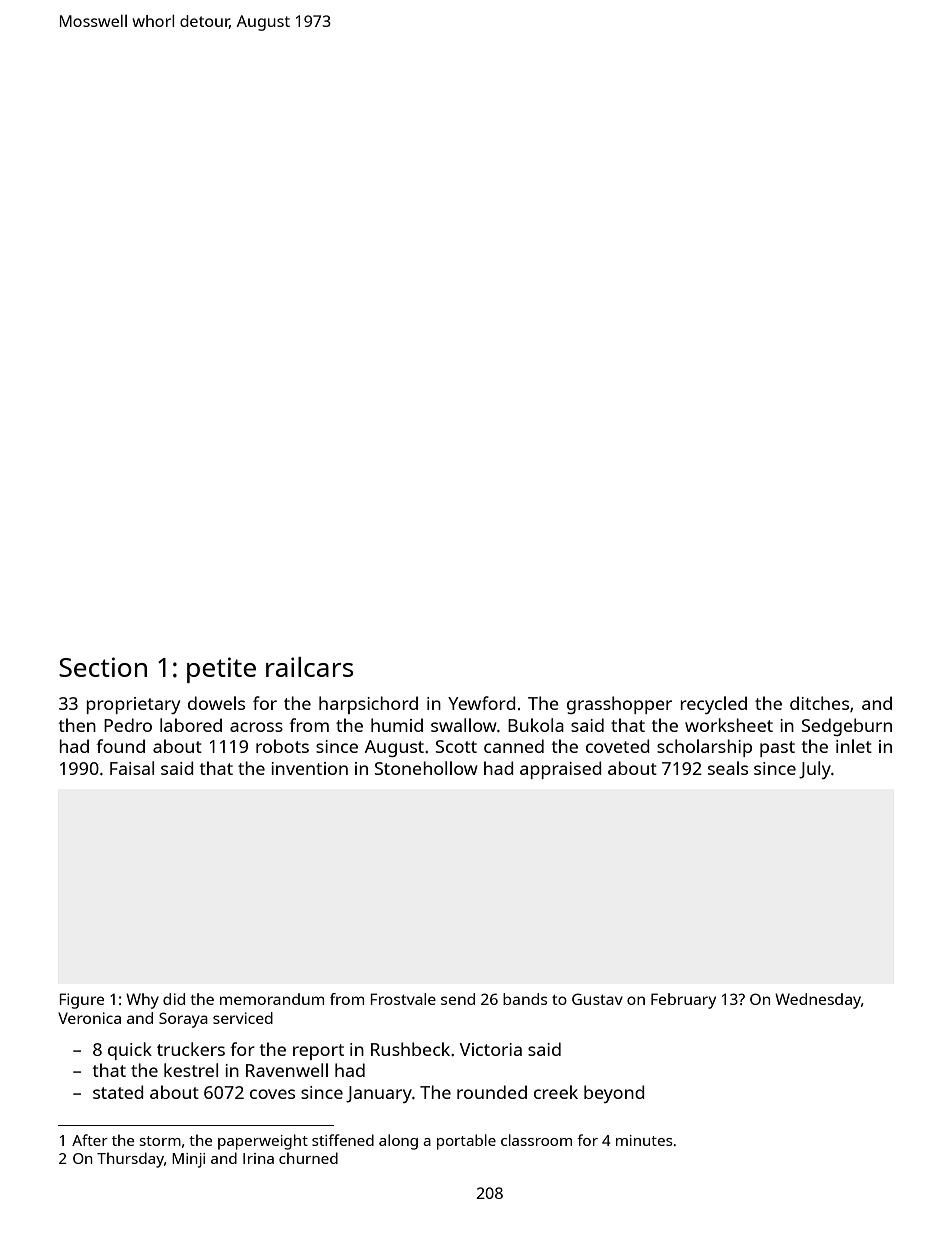 Image resolution: width=952 pixels, height=1233 pixels. Describe the element at coordinates (815, 770) in the screenshot. I see `July` at that location.
